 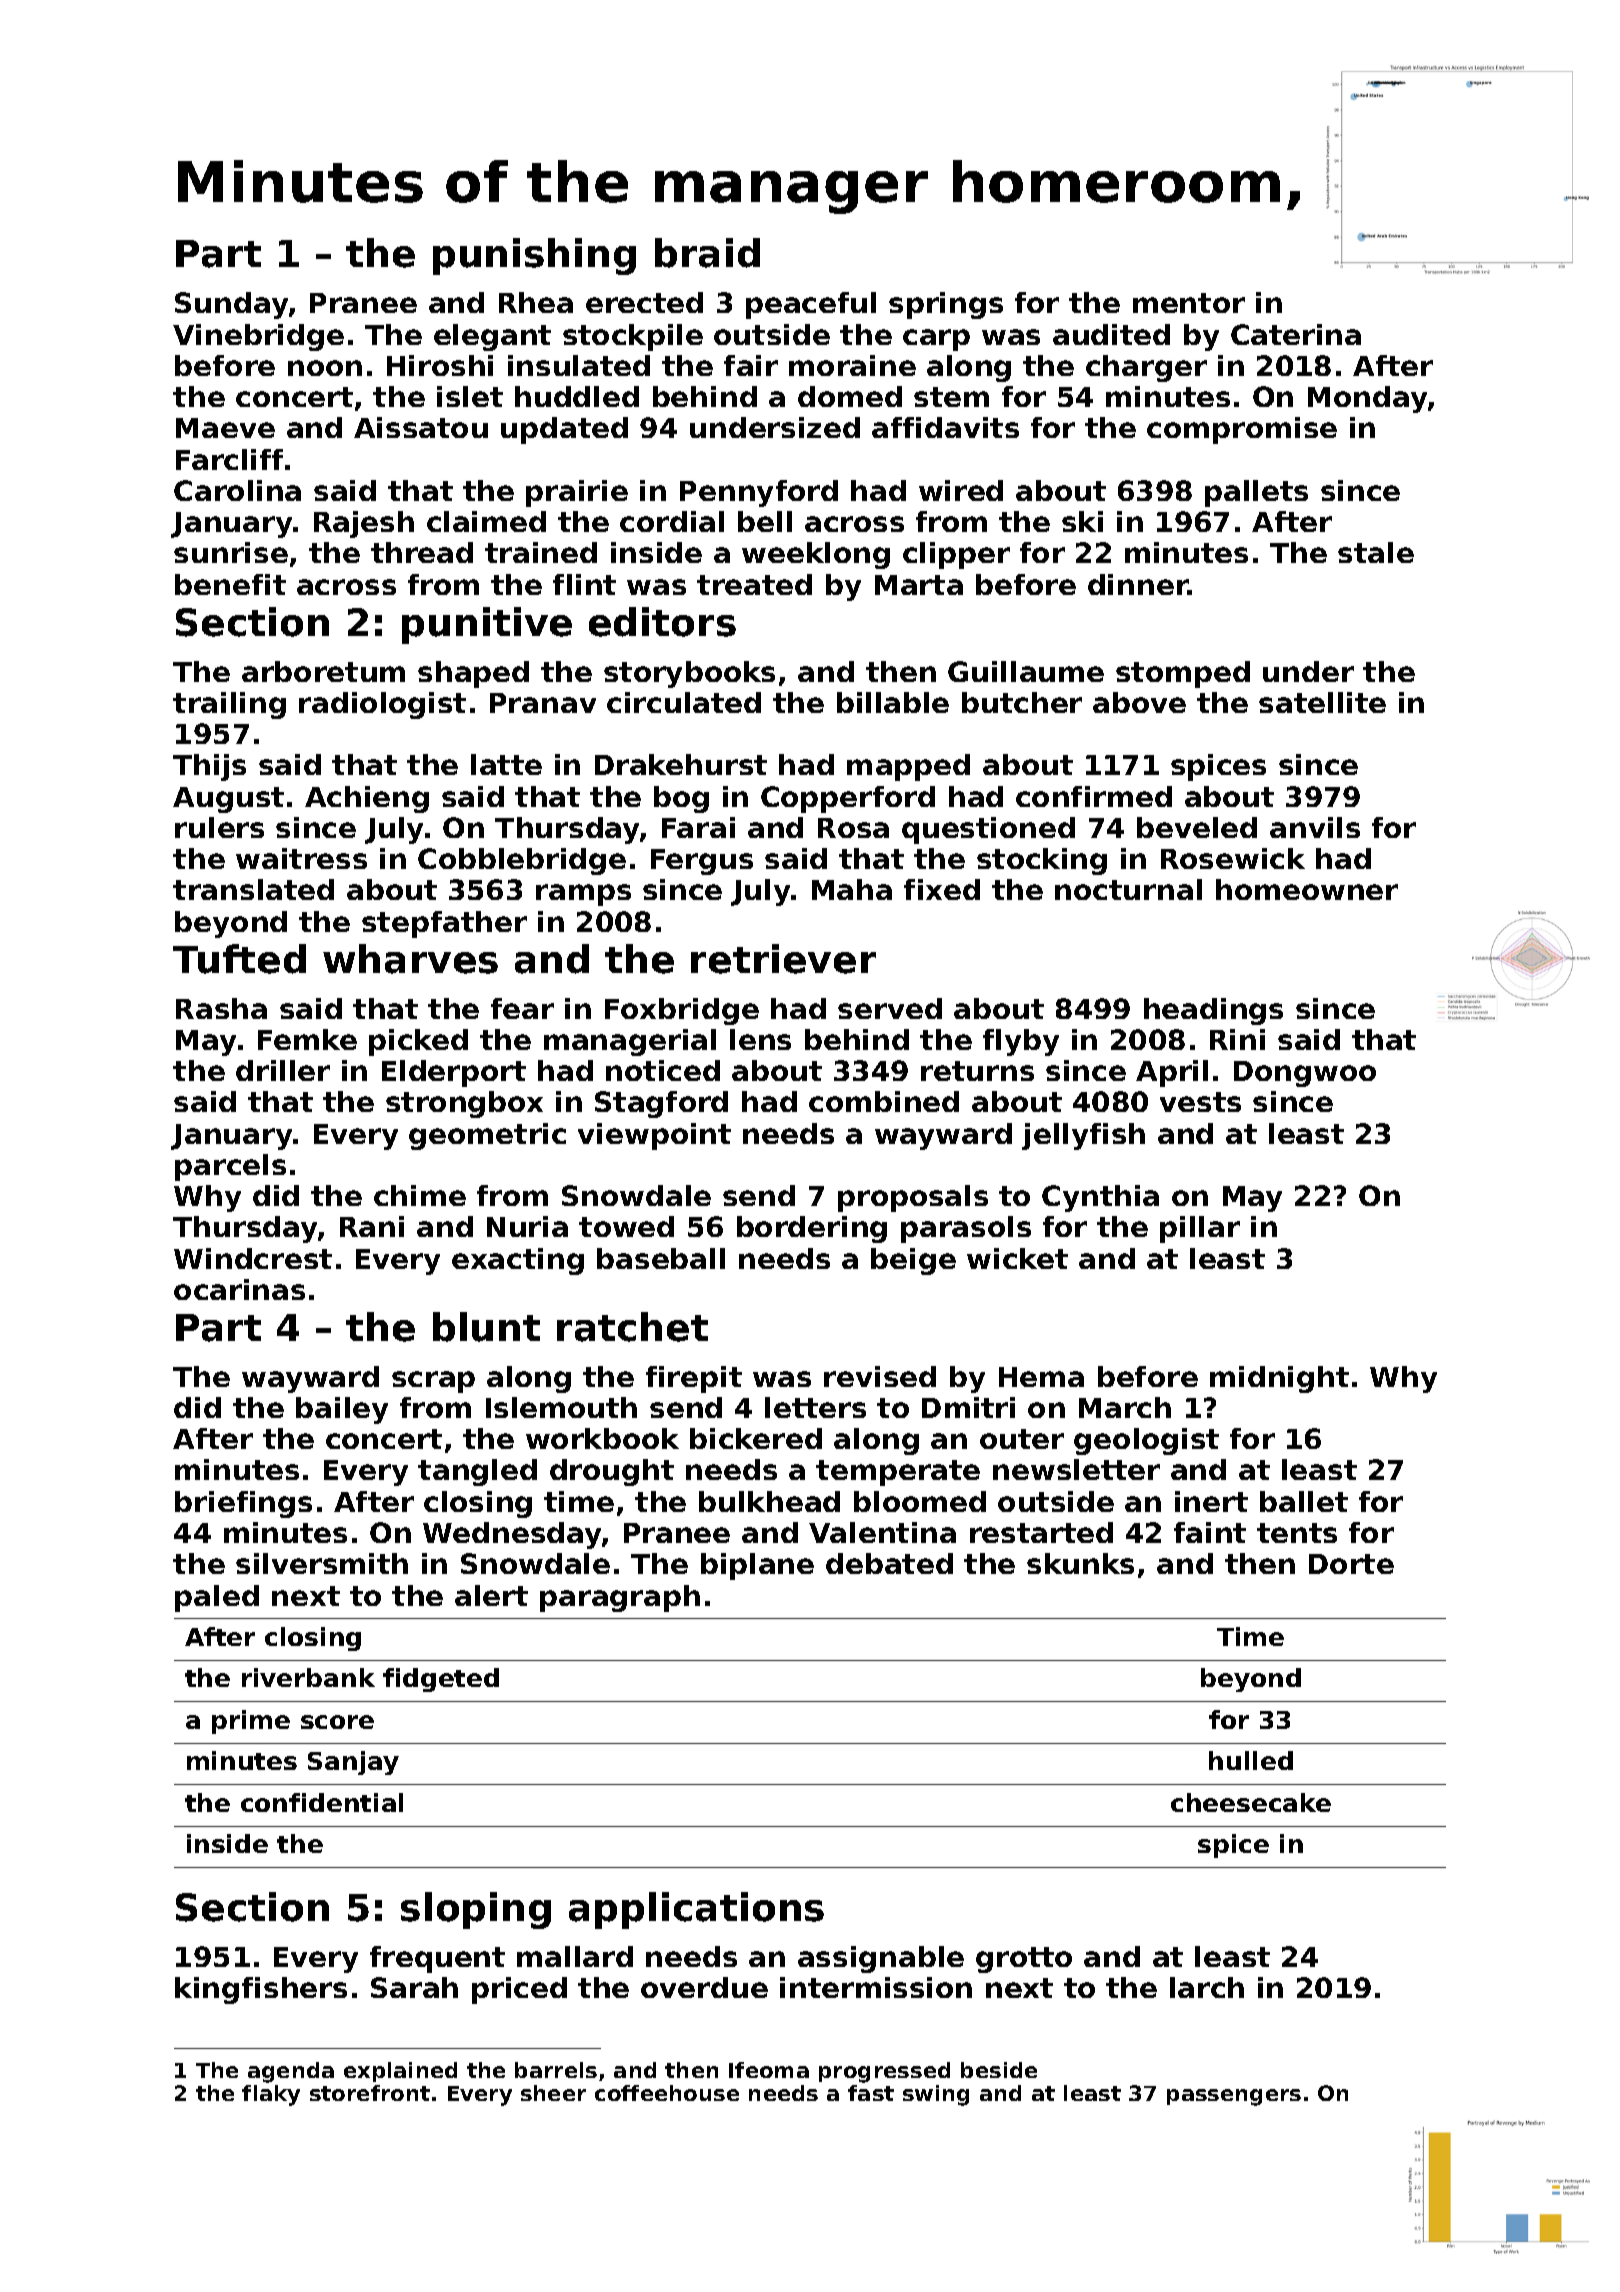 I want to click on stale, so click(x=1376, y=552).
